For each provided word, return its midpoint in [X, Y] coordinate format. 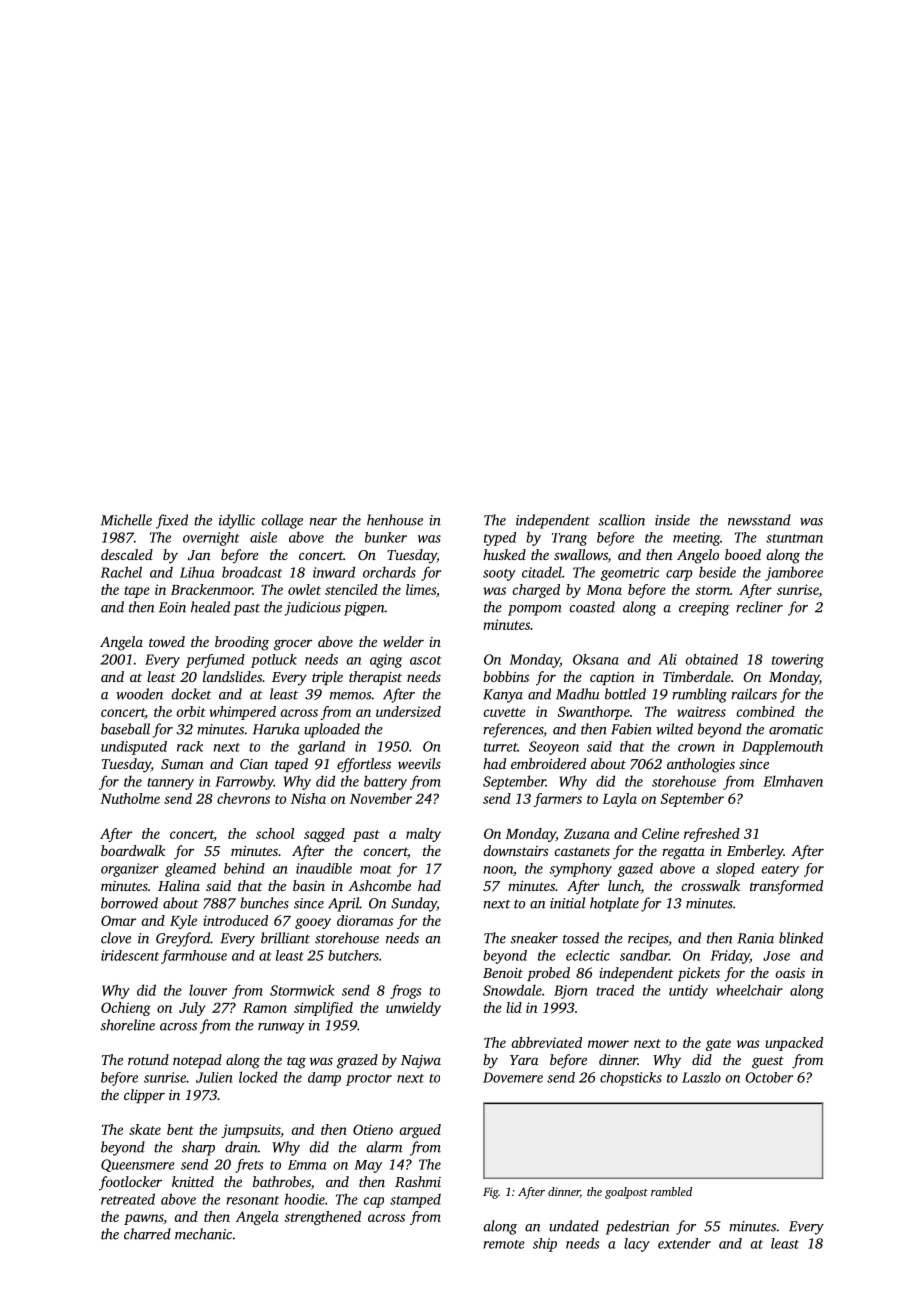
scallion [622, 520]
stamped [415, 1200]
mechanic [203, 1234]
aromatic [796, 729]
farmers [557, 800]
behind [244, 868]
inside [672, 520]
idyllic [237, 521]
